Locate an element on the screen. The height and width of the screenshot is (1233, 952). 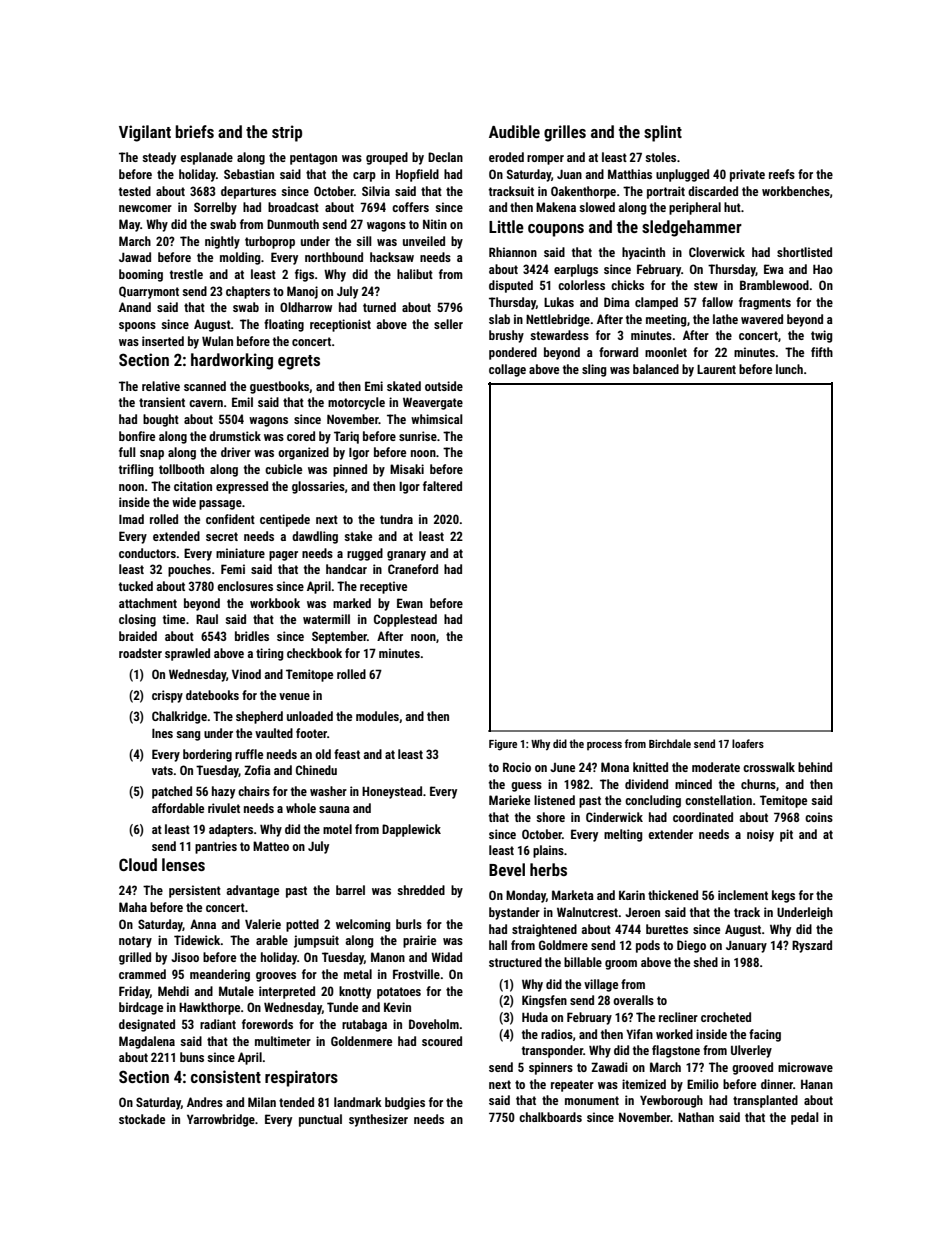
Vigilant is located at coordinates (145, 133).
